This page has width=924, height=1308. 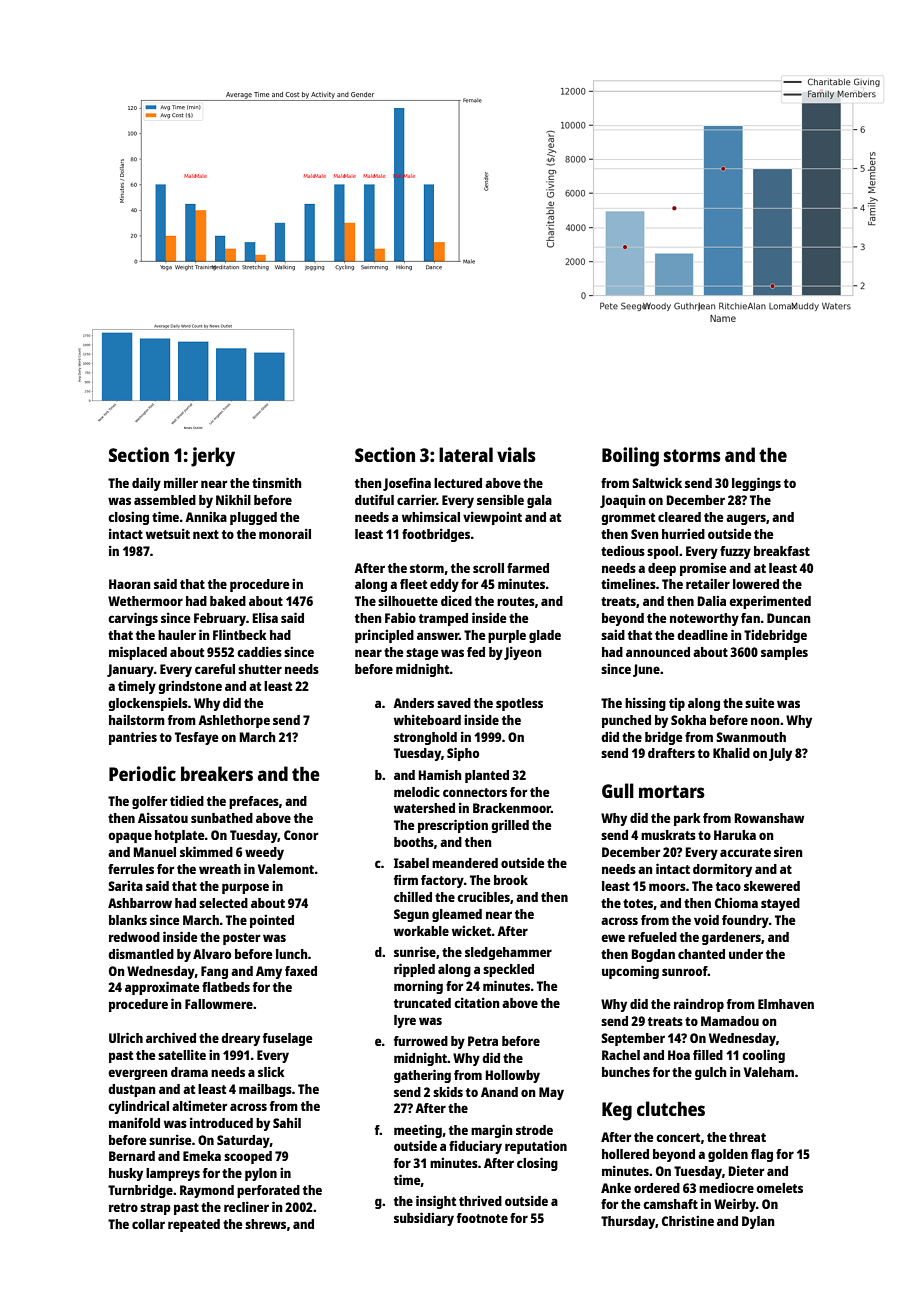 What do you see at coordinates (618, 790) in the page?
I see `Gull` at bounding box center [618, 790].
